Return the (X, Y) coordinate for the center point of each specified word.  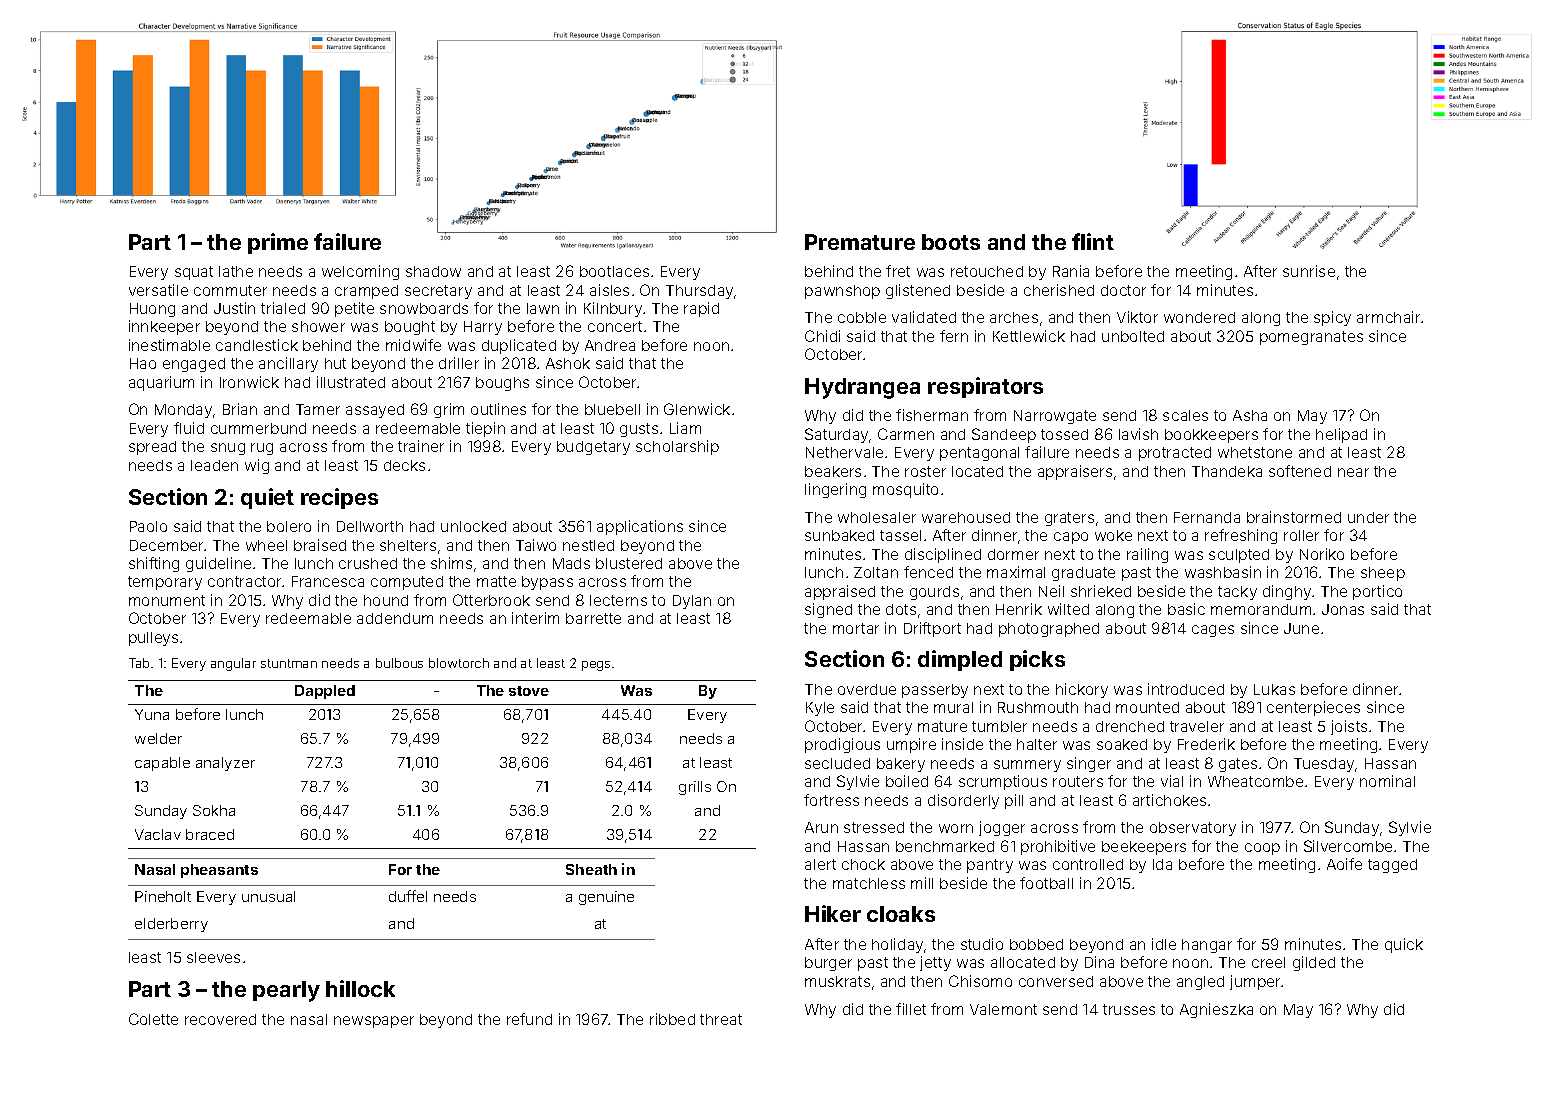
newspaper (374, 1022)
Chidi (822, 336)
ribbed (672, 1019)
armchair (1388, 317)
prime (278, 243)
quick (1404, 945)
